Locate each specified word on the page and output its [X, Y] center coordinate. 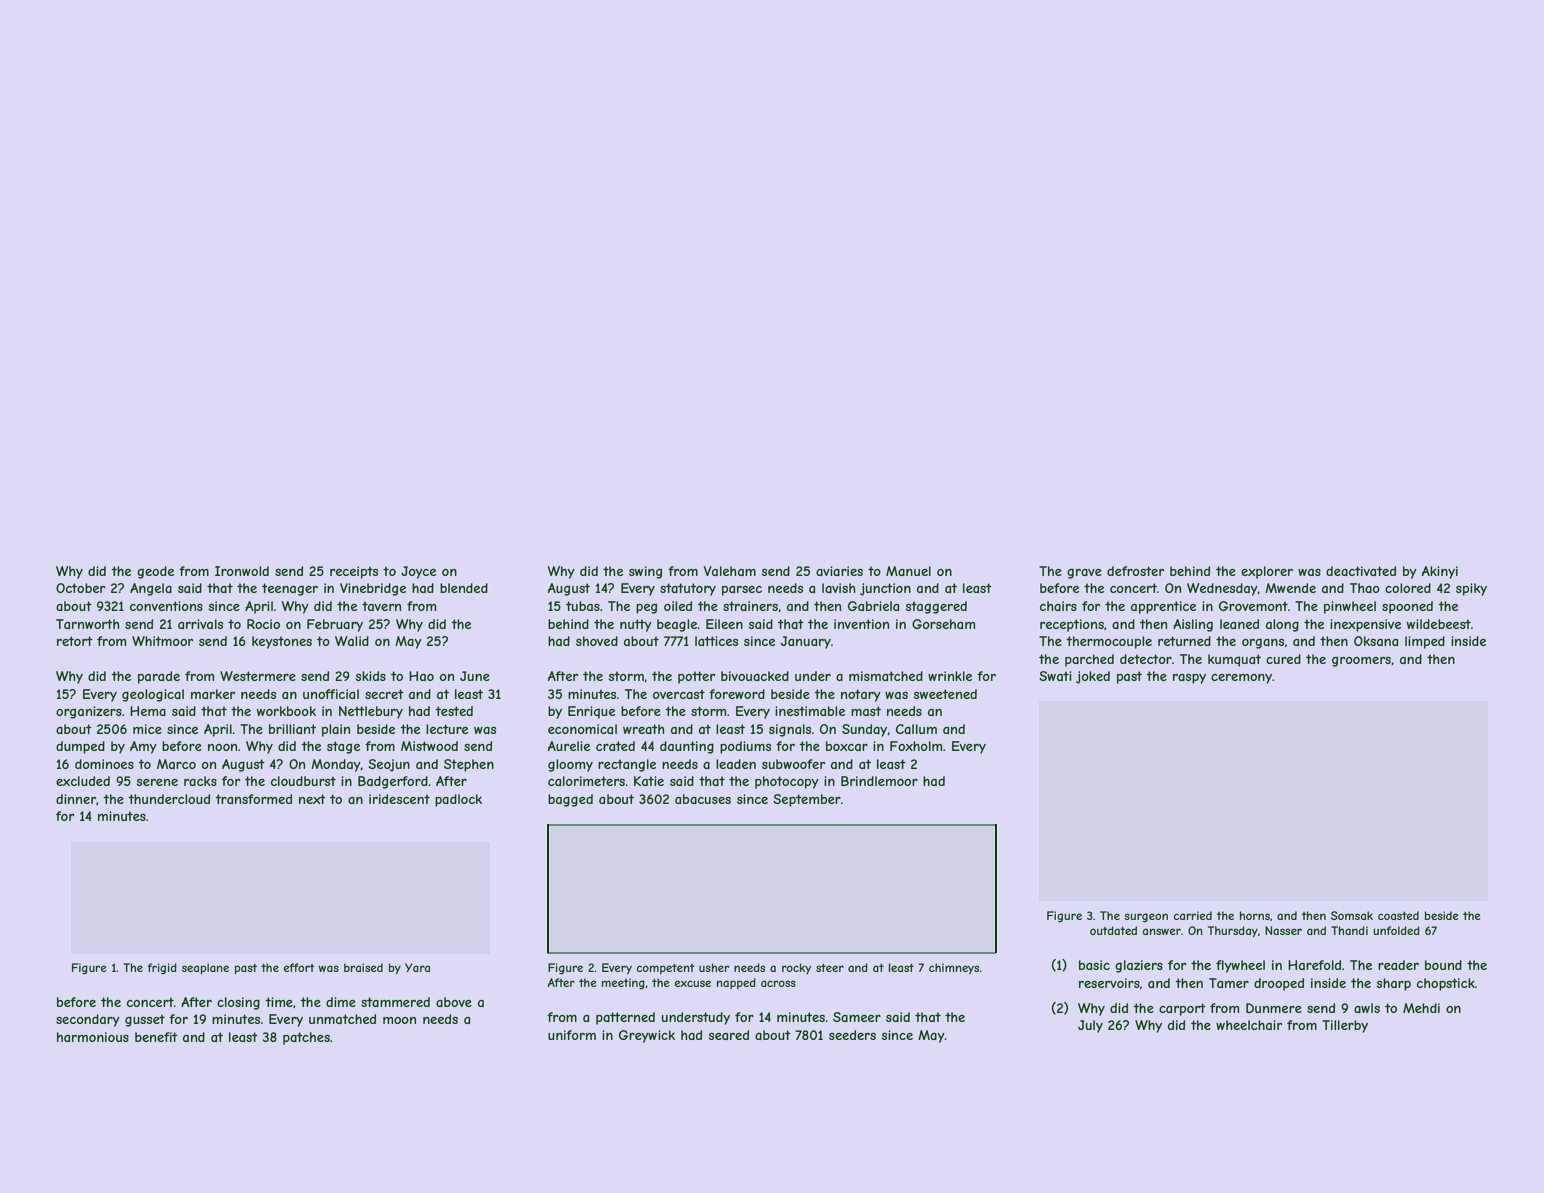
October [80, 588]
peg [646, 608]
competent [665, 969]
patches [306, 1038]
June [475, 676]
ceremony [1241, 679]
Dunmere [1274, 1008]
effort [299, 967]
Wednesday [1222, 589]
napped [736, 983]
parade [159, 677]
